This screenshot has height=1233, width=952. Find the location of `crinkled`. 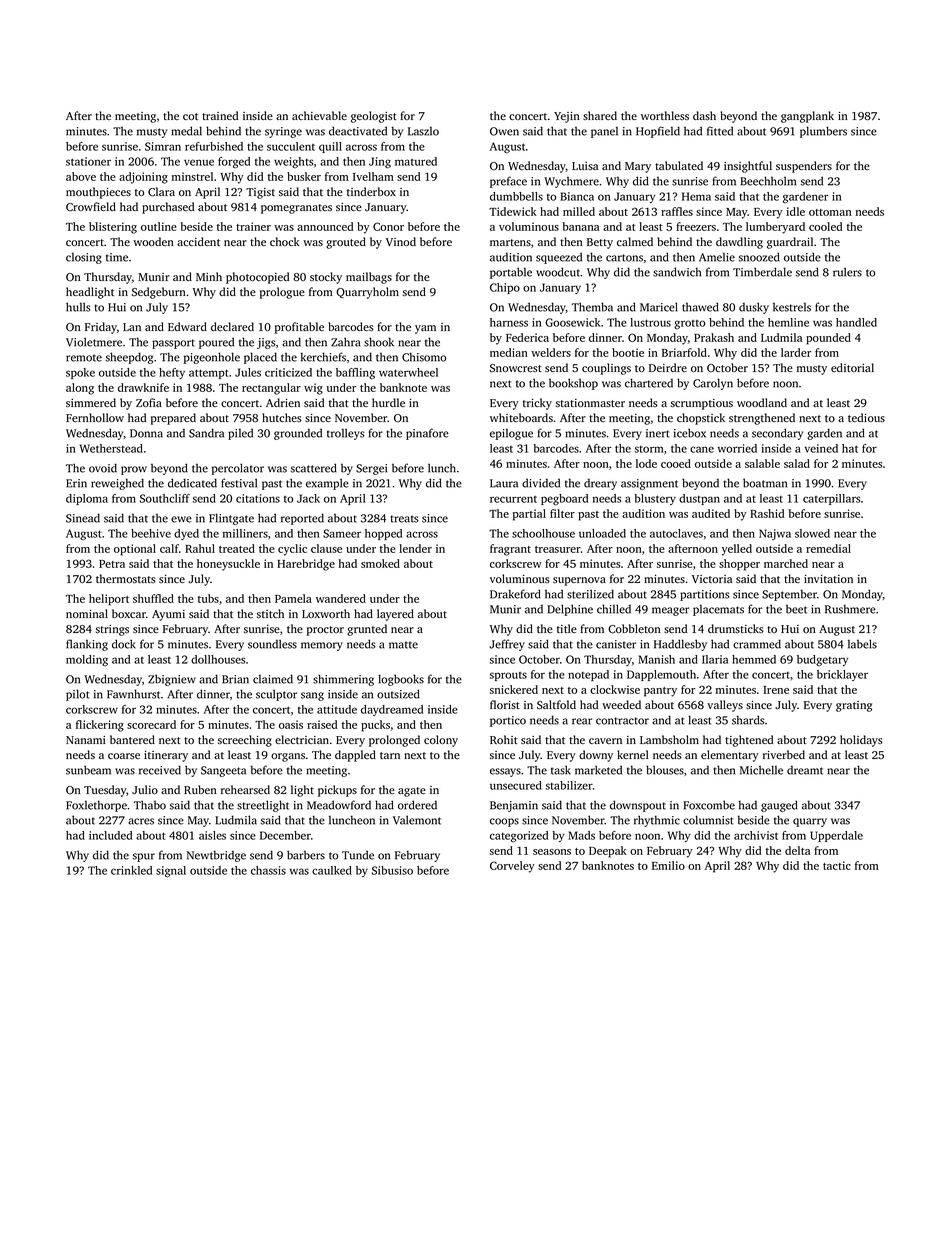

crinkled is located at coordinates (131, 870).
